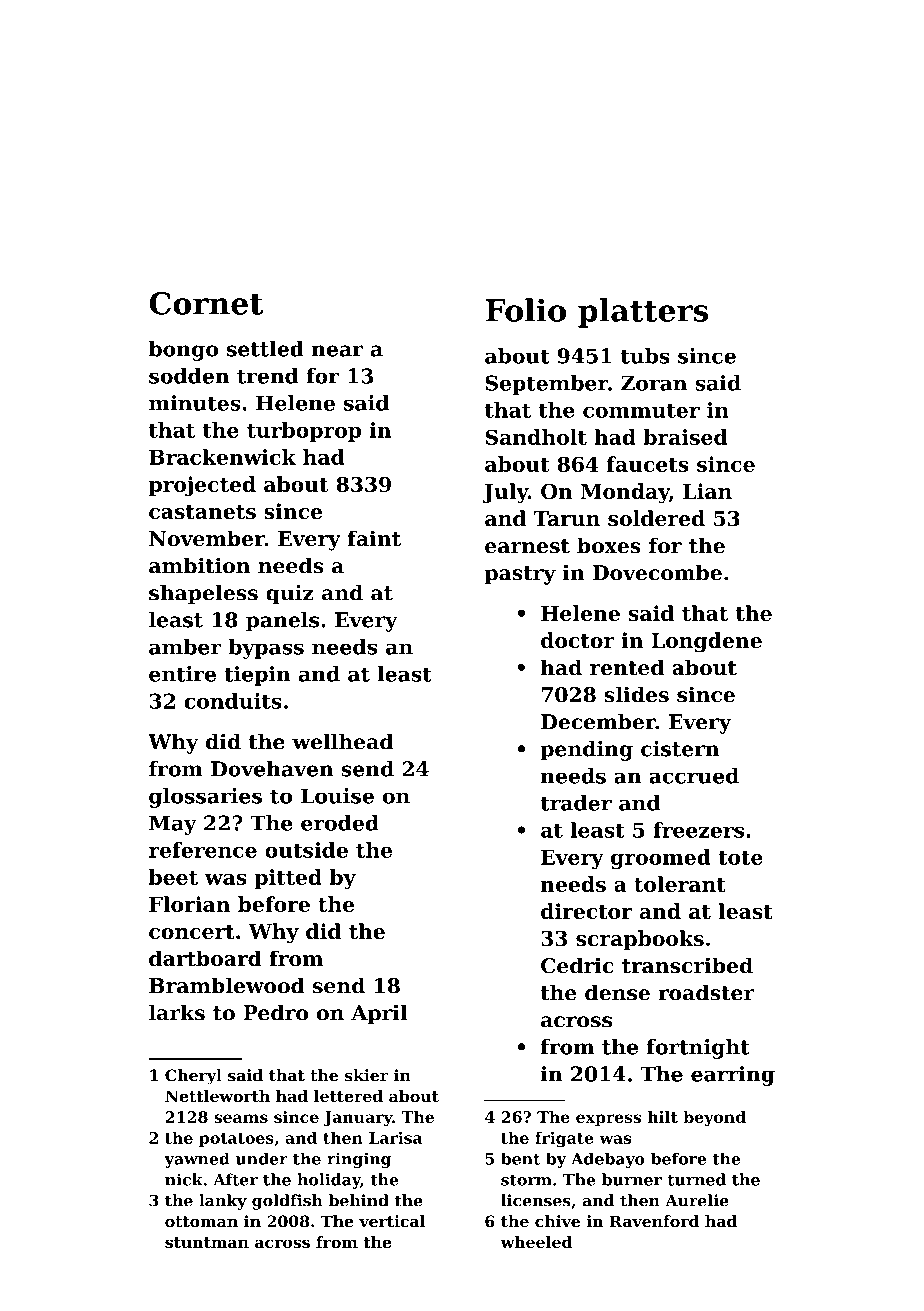 The height and width of the page is (1311, 924). Describe the element at coordinates (189, 904) in the page. I see `Florian` at that location.
